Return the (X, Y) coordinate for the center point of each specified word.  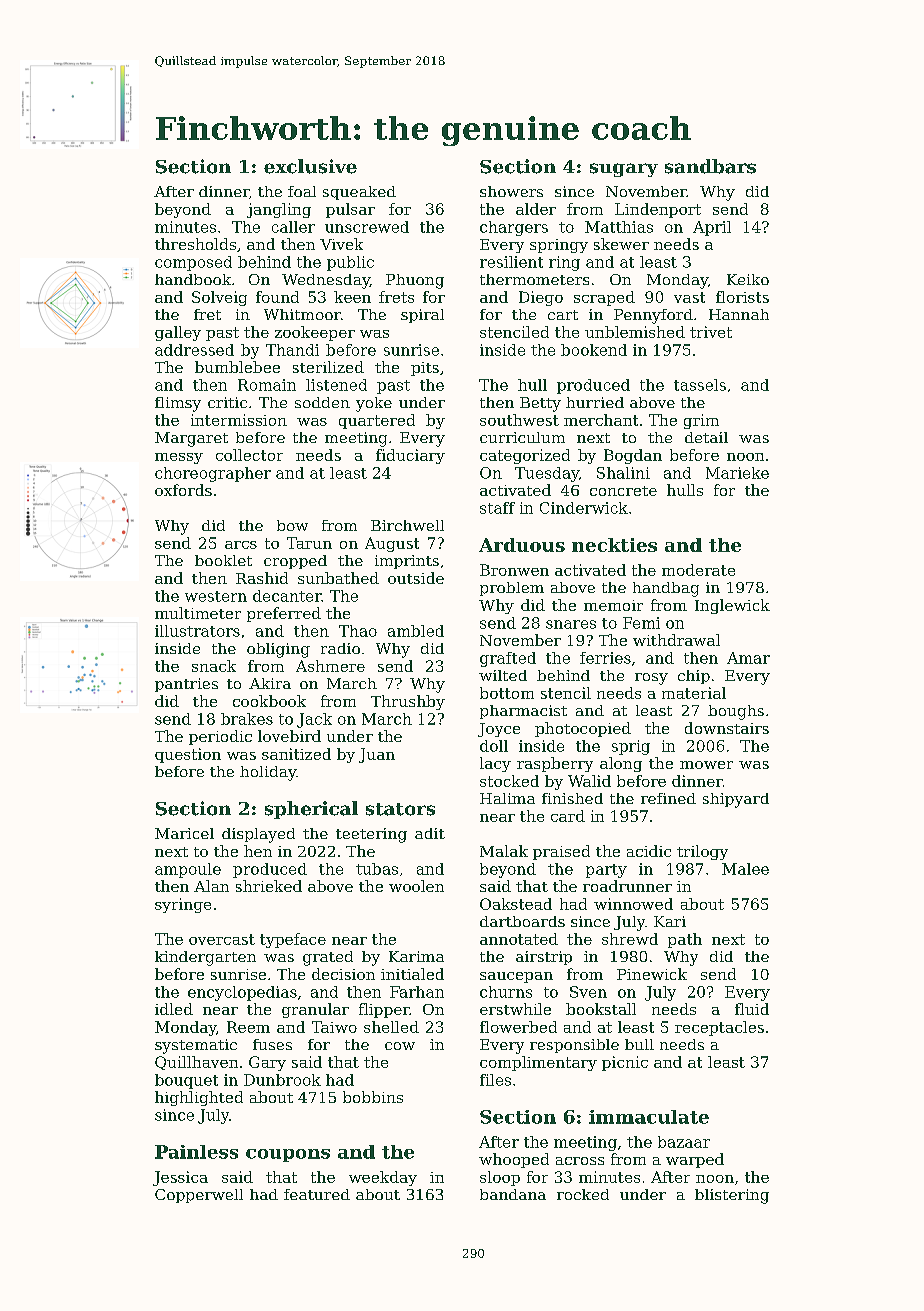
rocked (583, 1194)
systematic (196, 1046)
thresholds (195, 244)
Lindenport (658, 210)
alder (536, 209)
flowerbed (518, 1027)
